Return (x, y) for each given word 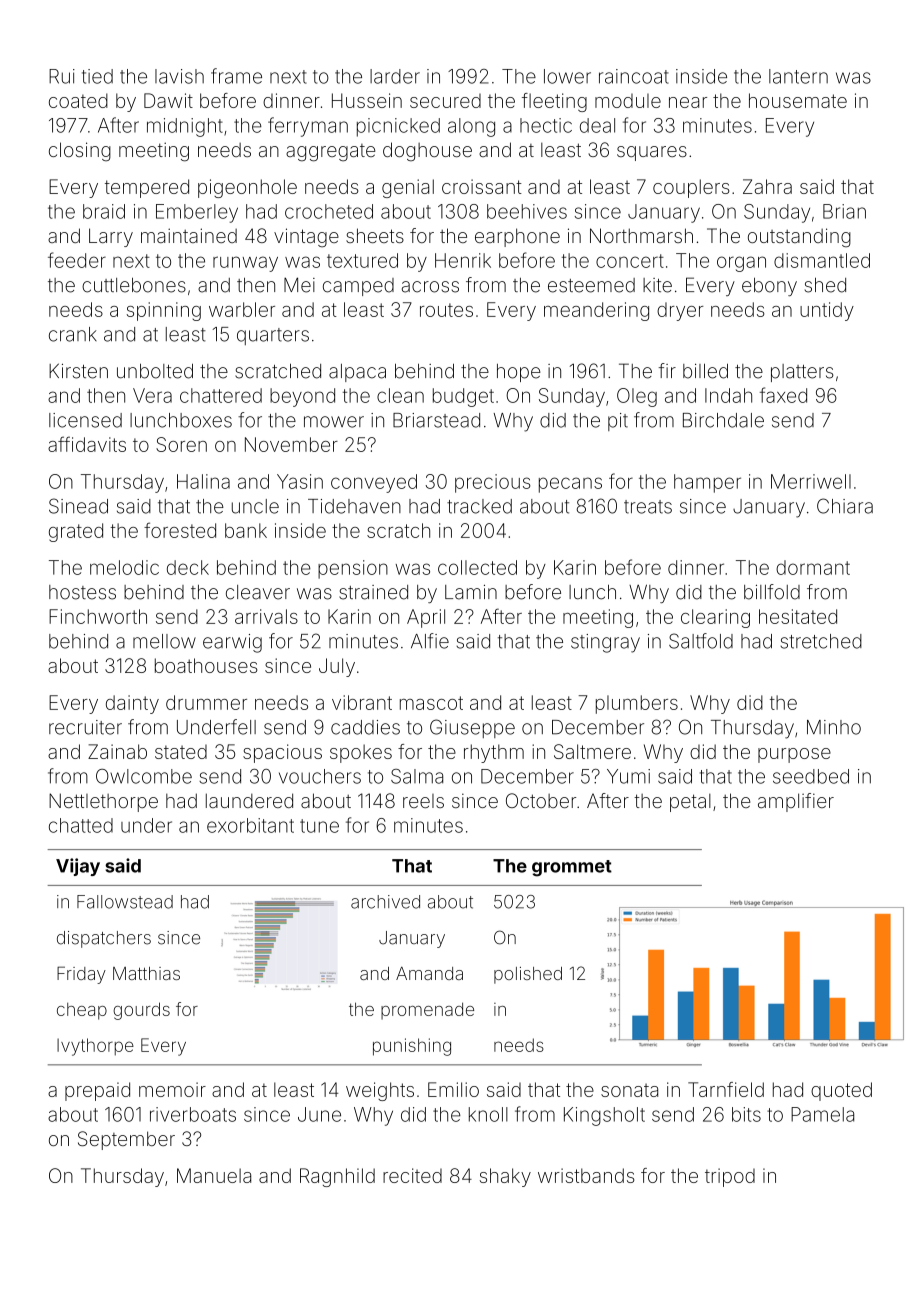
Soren (181, 444)
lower (567, 76)
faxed (783, 395)
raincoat (634, 76)
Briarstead (436, 420)
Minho (834, 727)
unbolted (155, 371)
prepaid (97, 1091)
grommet (572, 868)
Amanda (429, 973)
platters (802, 373)
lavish (179, 76)
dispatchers (104, 939)
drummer (206, 702)
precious (493, 483)
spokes (361, 753)
